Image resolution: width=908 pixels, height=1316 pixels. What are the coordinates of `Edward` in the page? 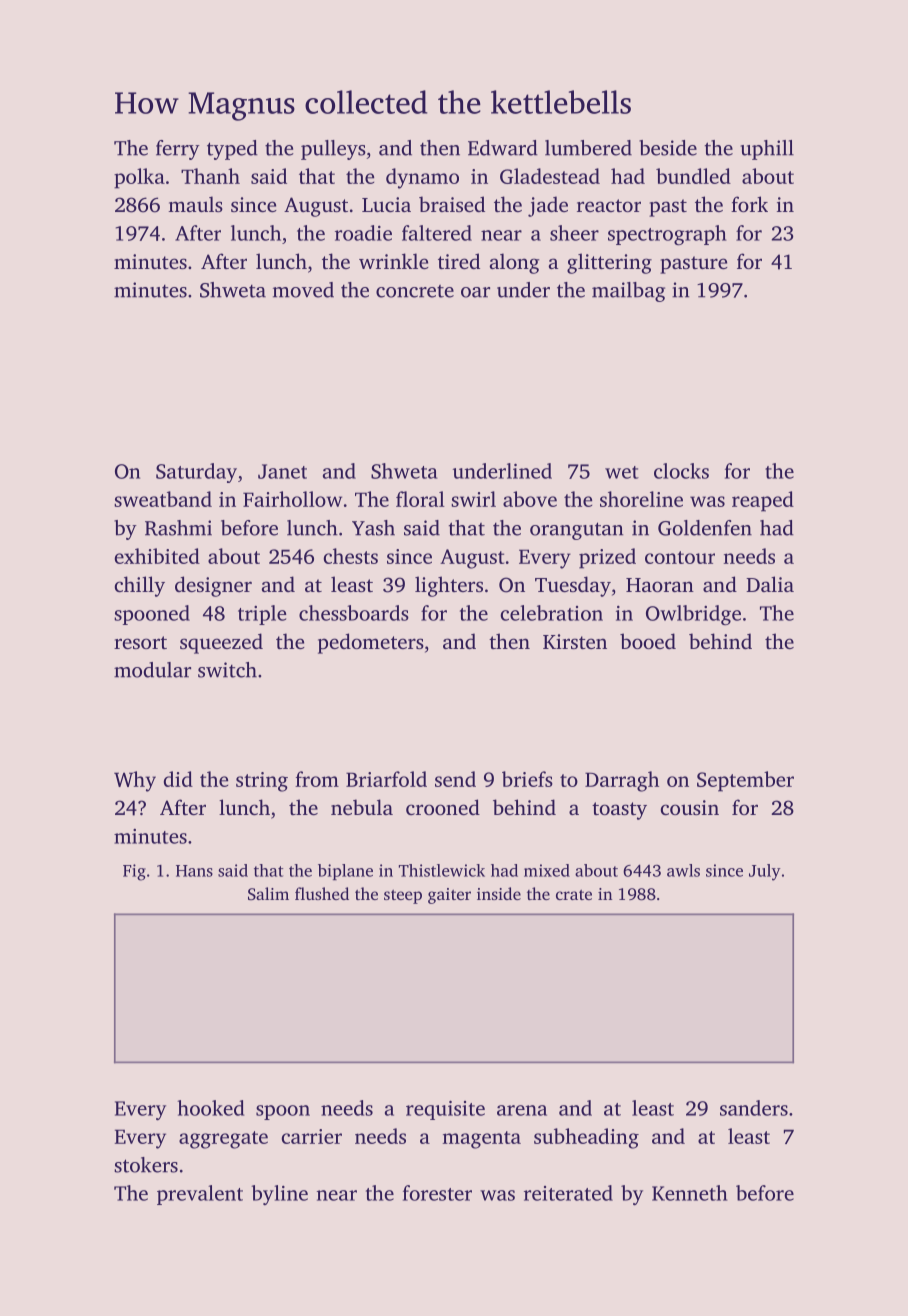 It's located at (503, 148).
